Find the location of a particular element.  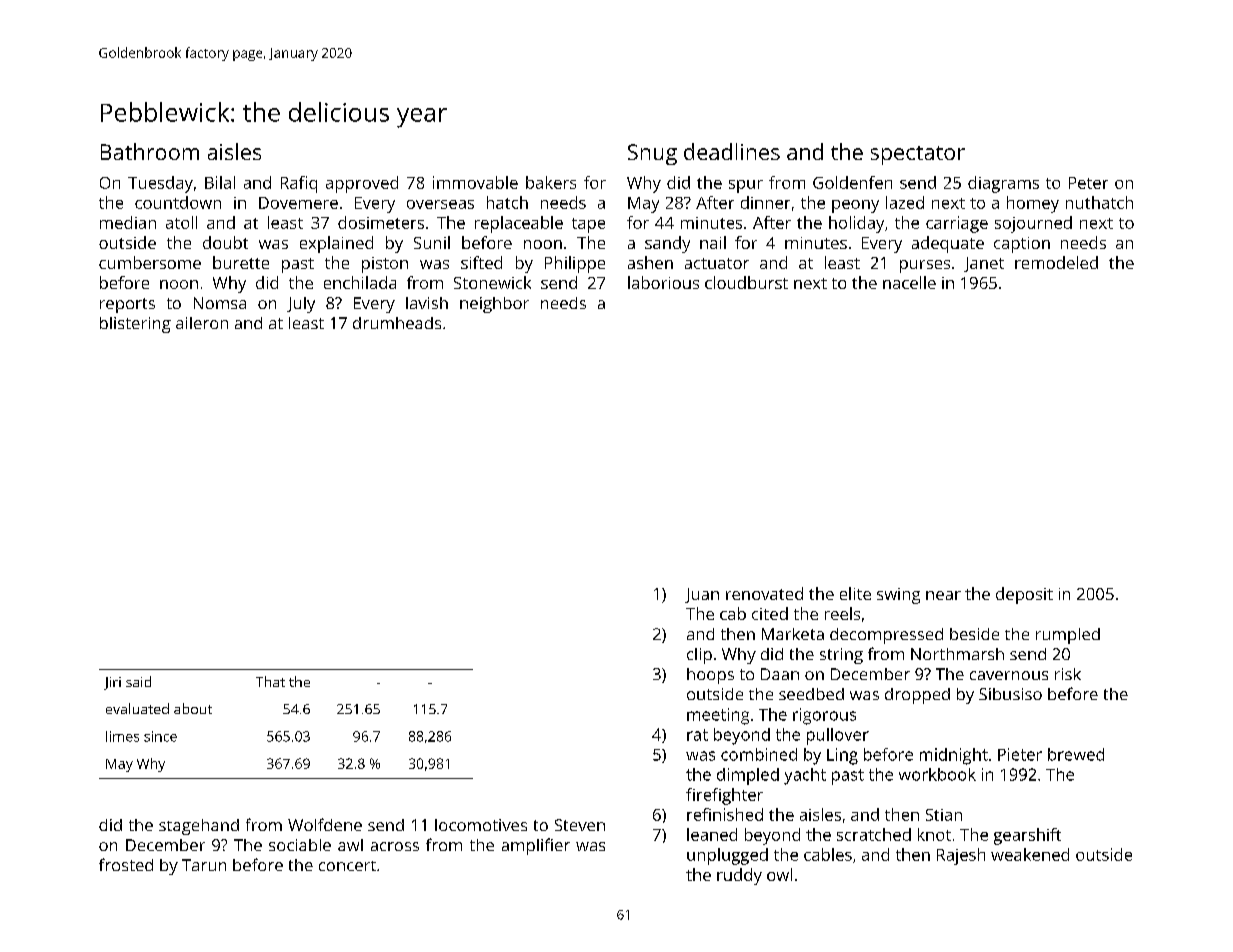

bakers is located at coordinates (551, 182).
